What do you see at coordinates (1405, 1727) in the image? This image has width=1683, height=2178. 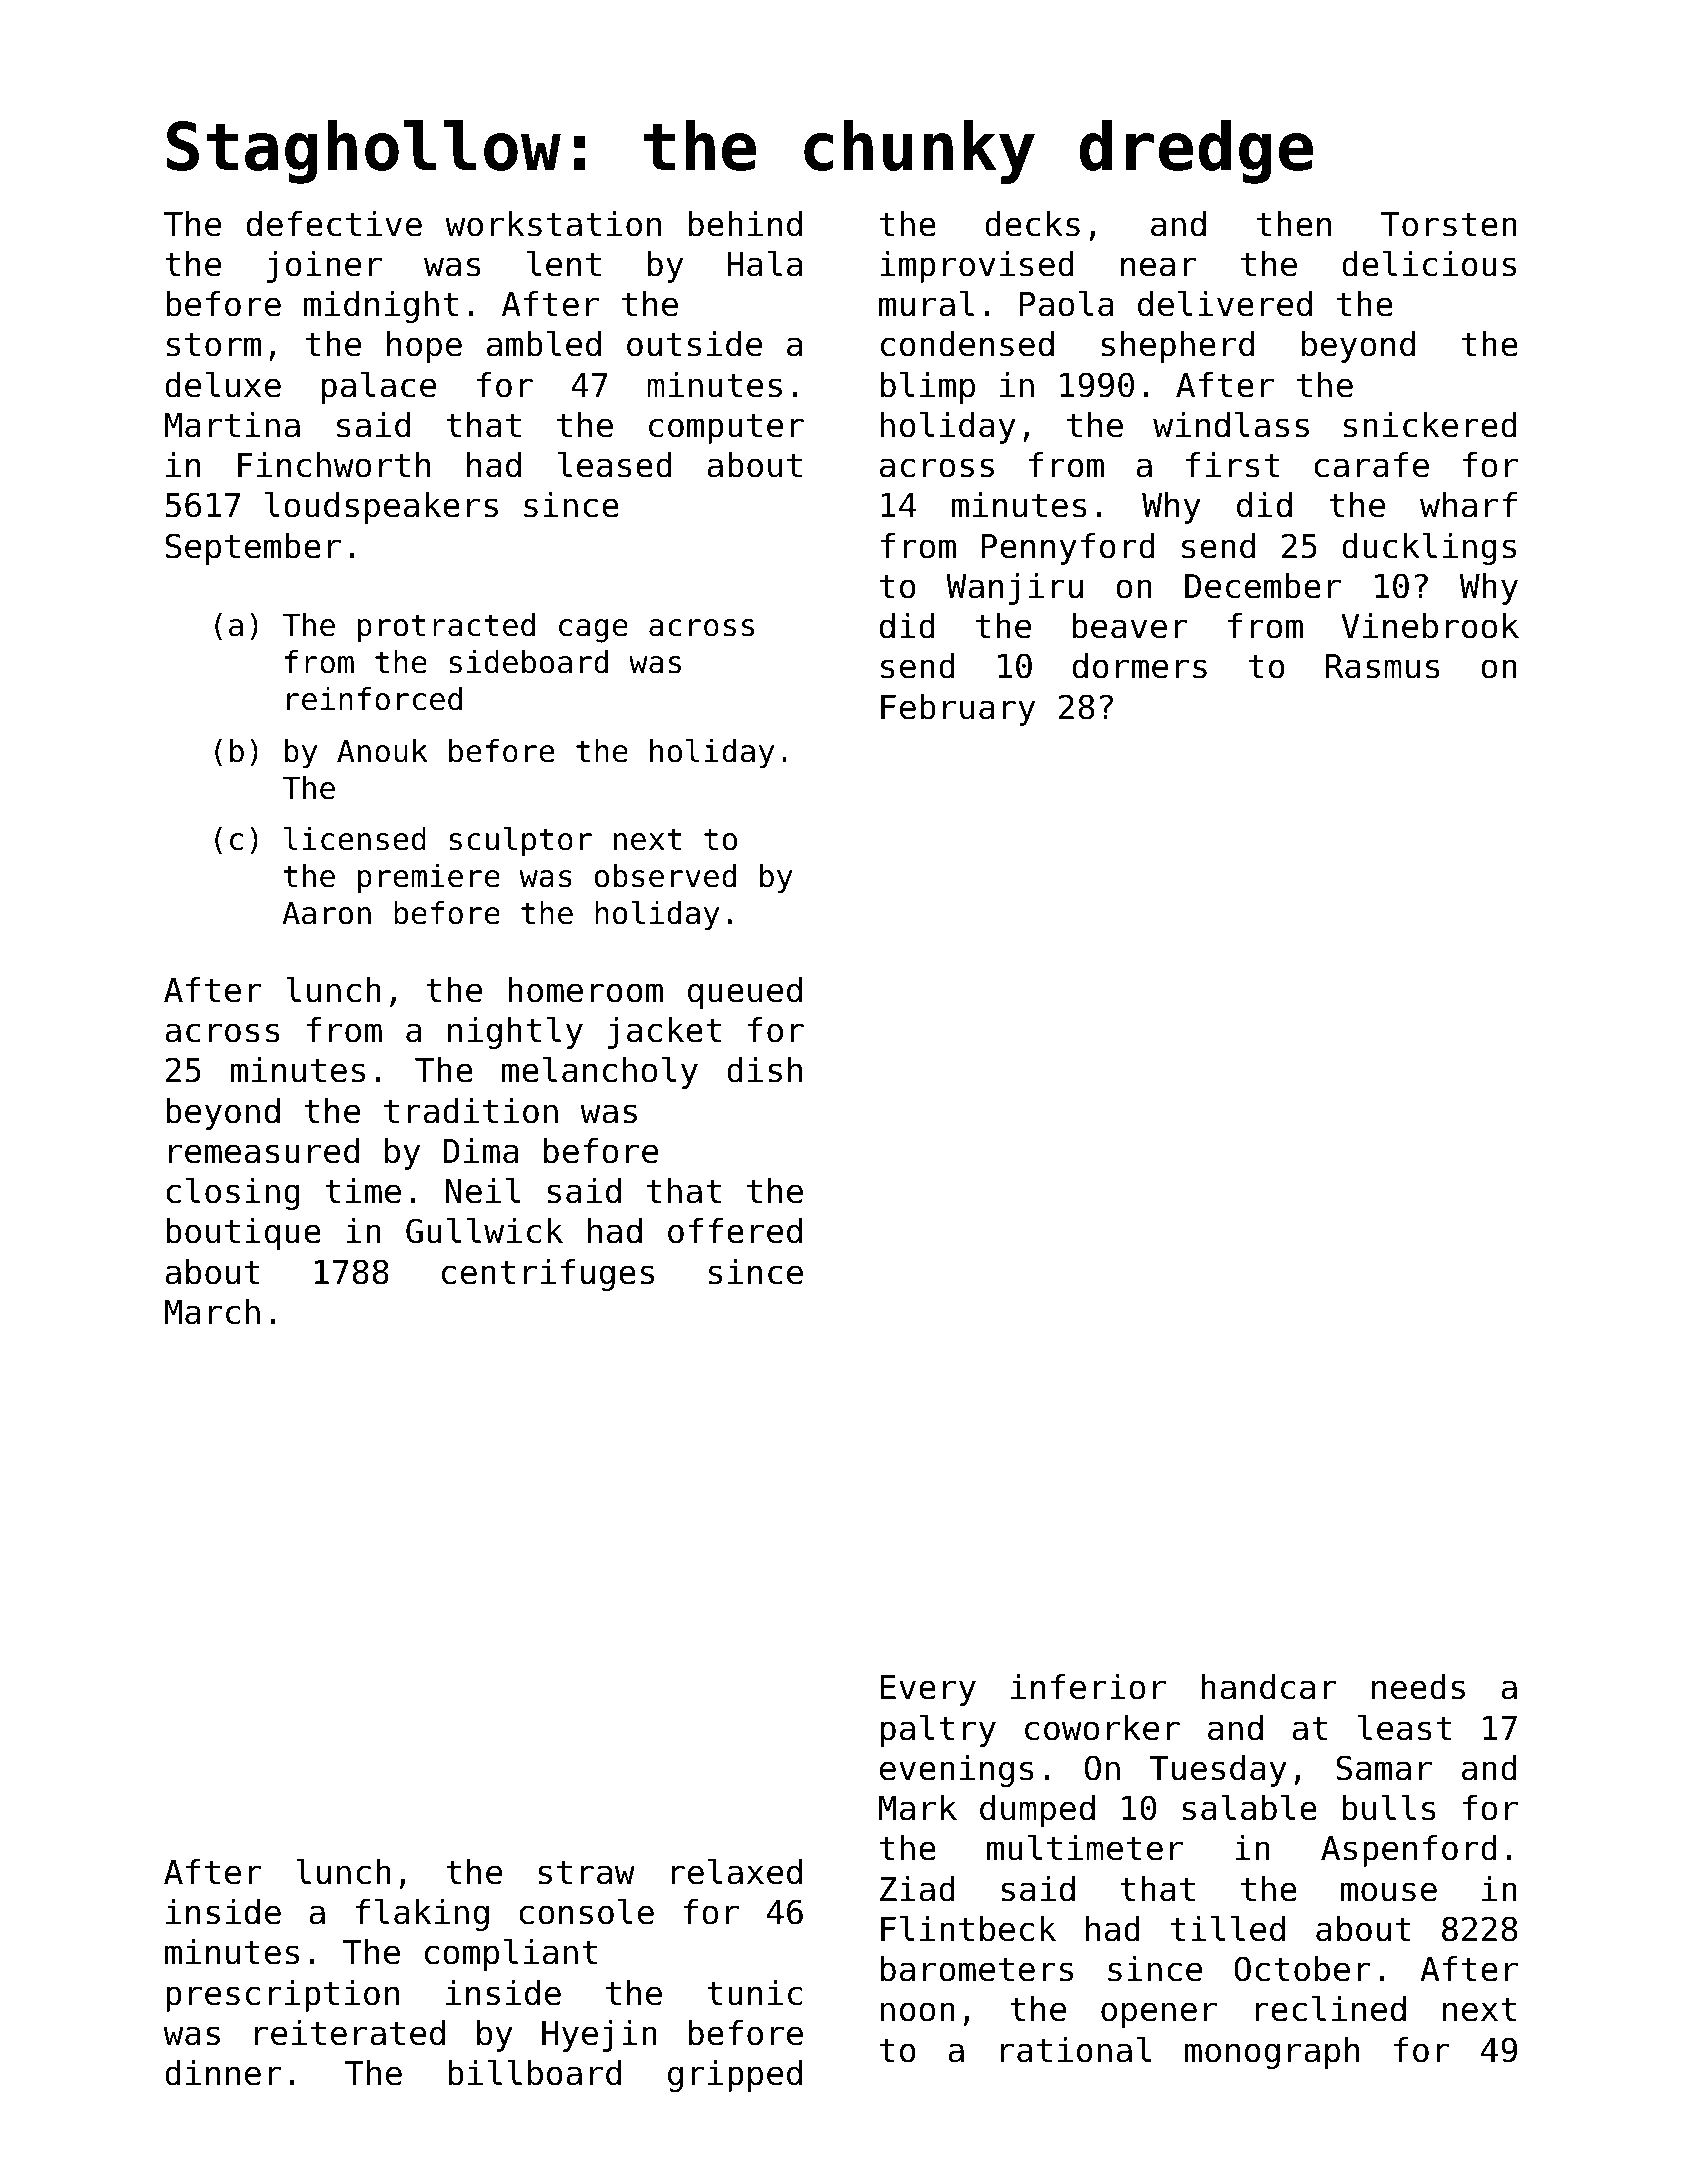 I see `least` at bounding box center [1405, 1727].
